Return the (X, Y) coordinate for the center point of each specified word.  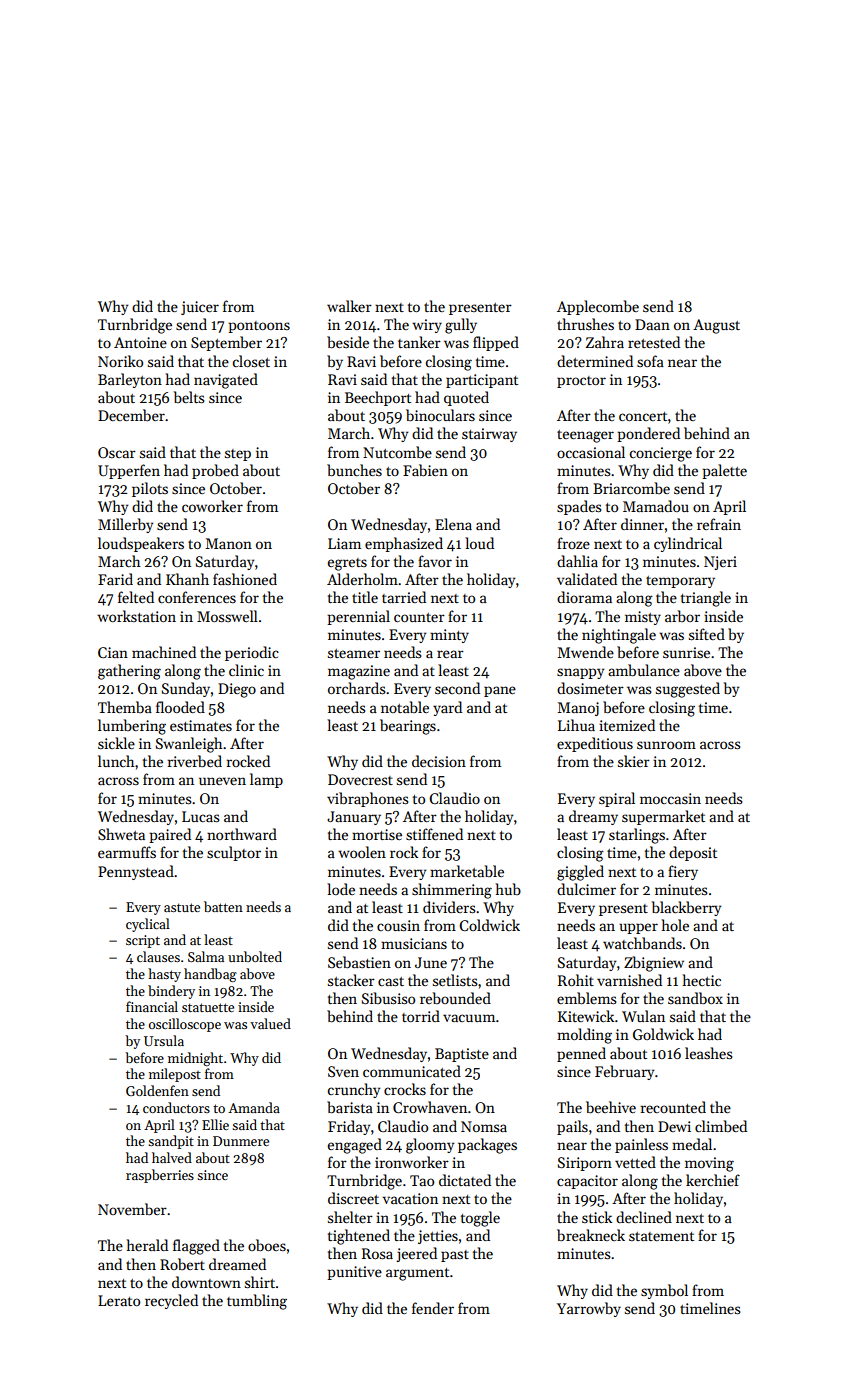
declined (644, 1217)
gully (461, 326)
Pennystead (136, 872)
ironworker (412, 1162)
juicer (200, 308)
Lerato (119, 1300)
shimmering (452, 891)
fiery (683, 872)
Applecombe (598, 307)
